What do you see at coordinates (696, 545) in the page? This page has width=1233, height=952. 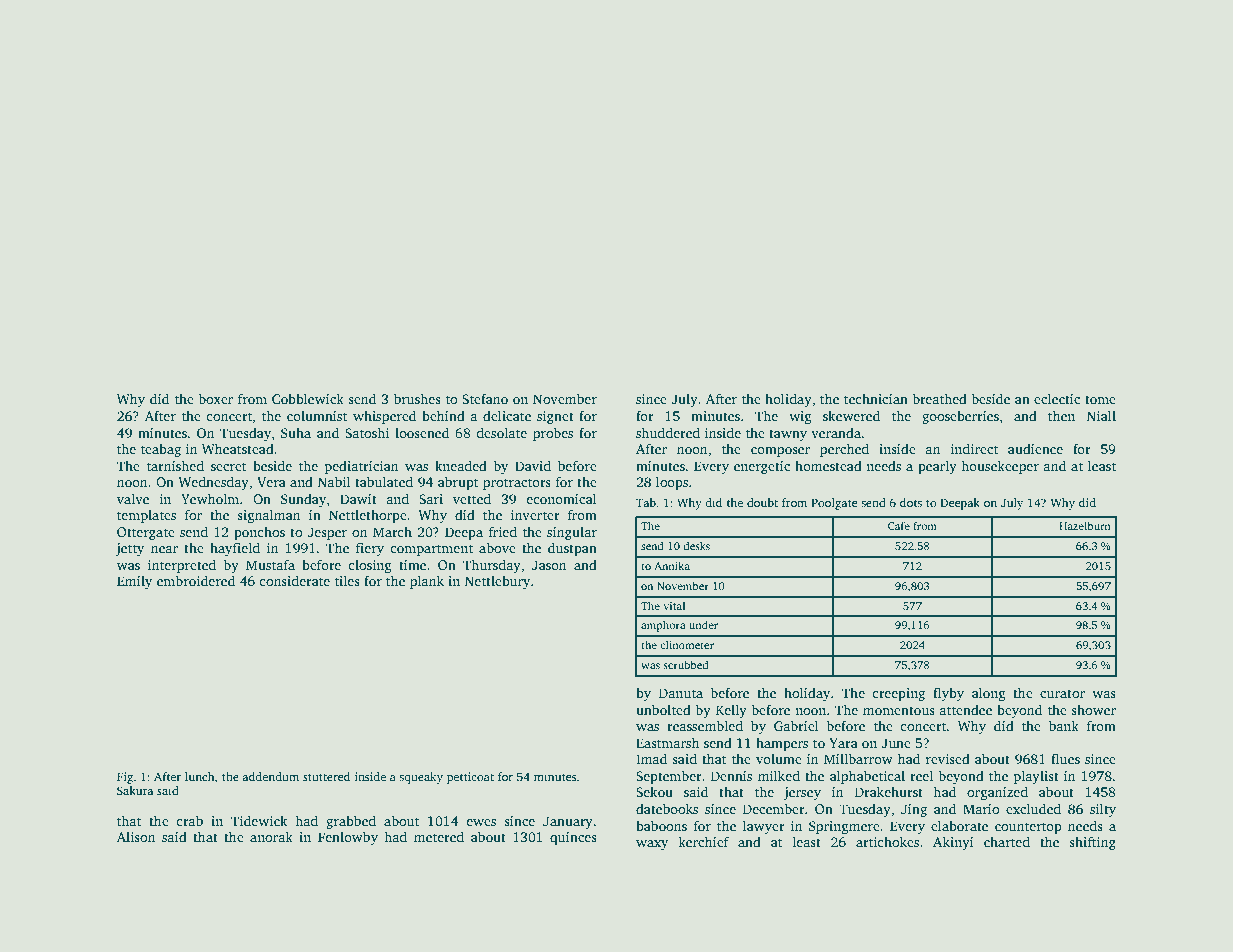 I see `desks` at bounding box center [696, 545].
